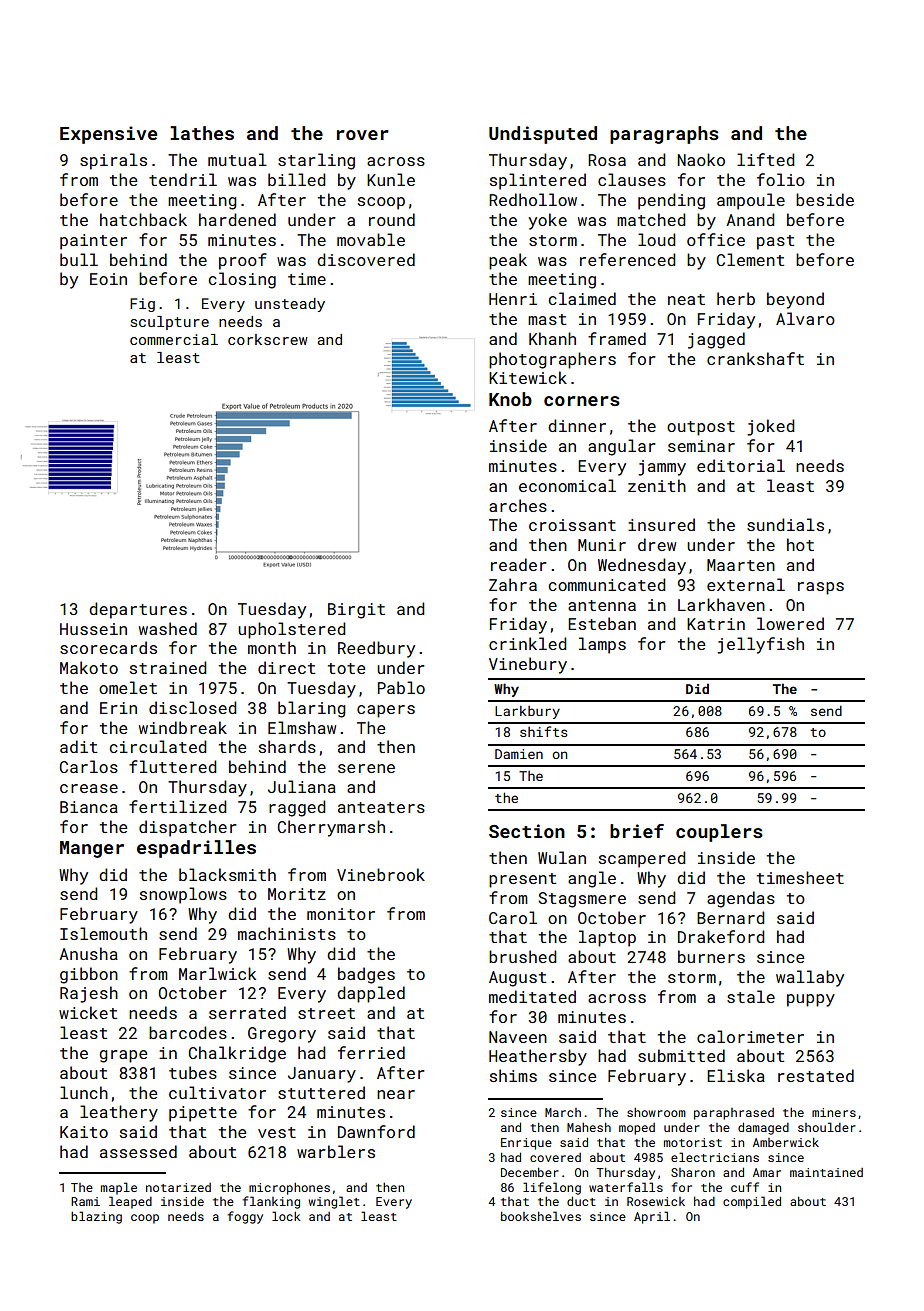 The height and width of the document is (1311, 924). What do you see at coordinates (287, 746) in the document?
I see `shards` at bounding box center [287, 746].
